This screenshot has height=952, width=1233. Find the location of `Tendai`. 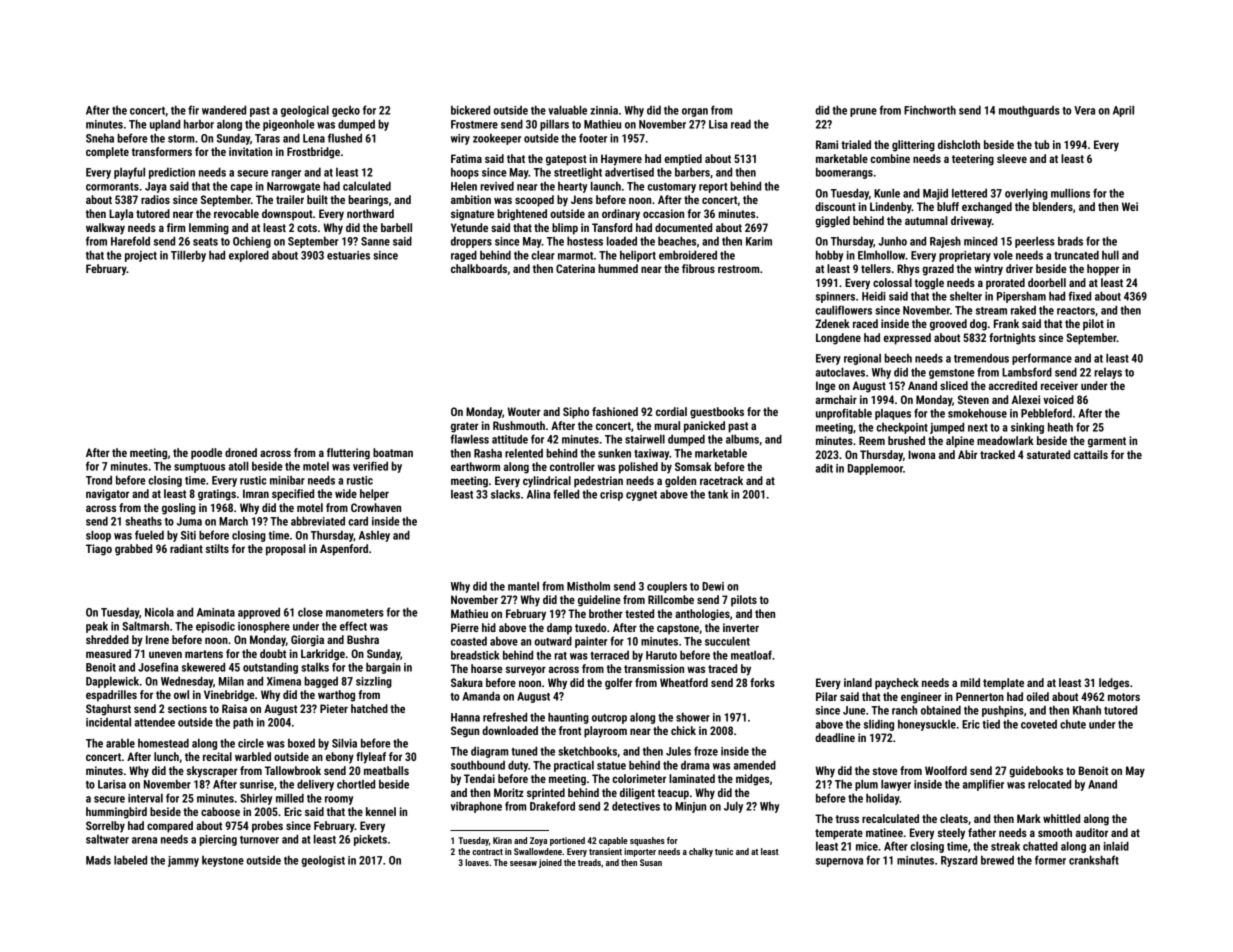

Tendai is located at coordinates (479, 778).
